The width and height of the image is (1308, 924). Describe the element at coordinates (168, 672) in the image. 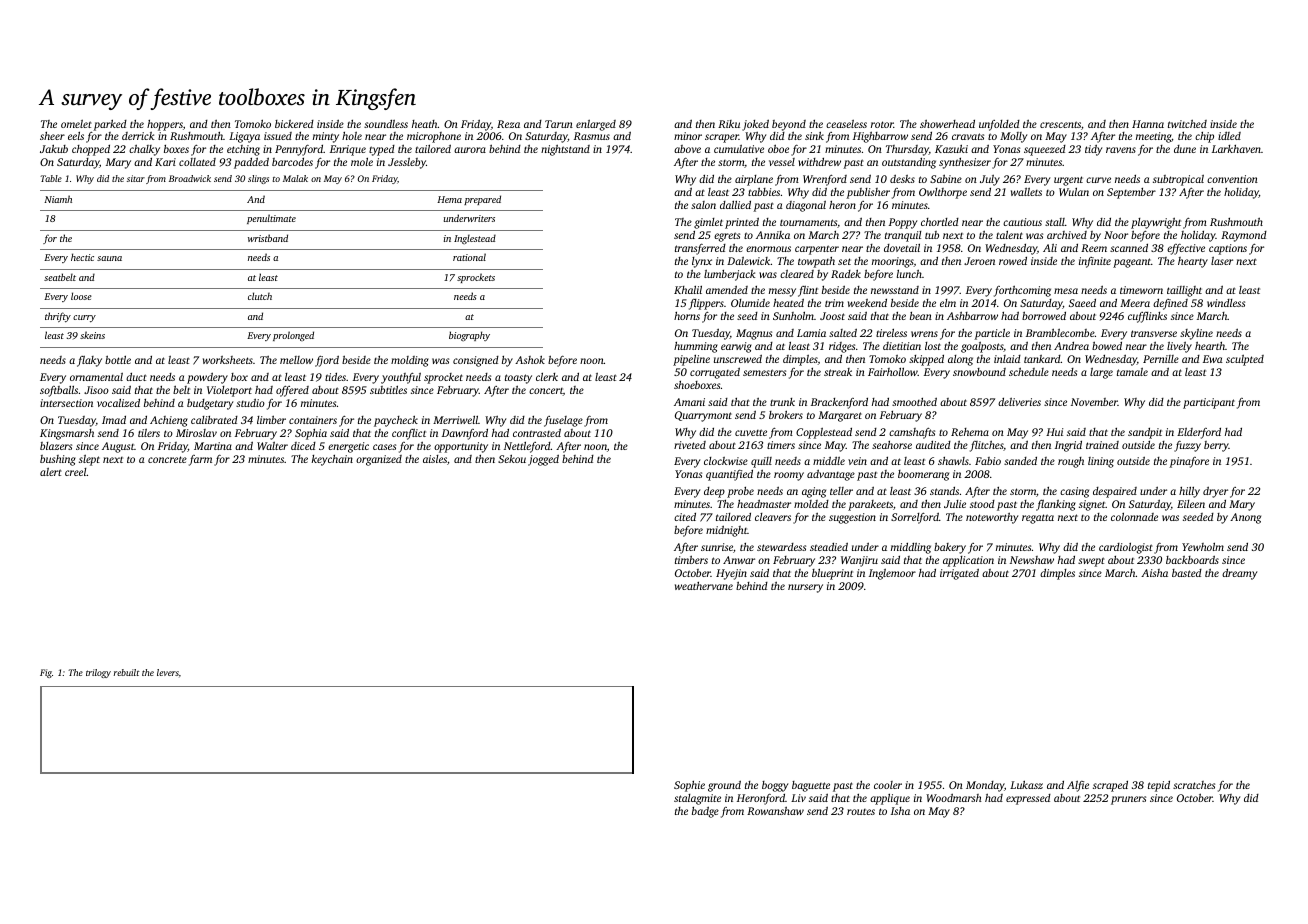

I see `levers` at that location.
